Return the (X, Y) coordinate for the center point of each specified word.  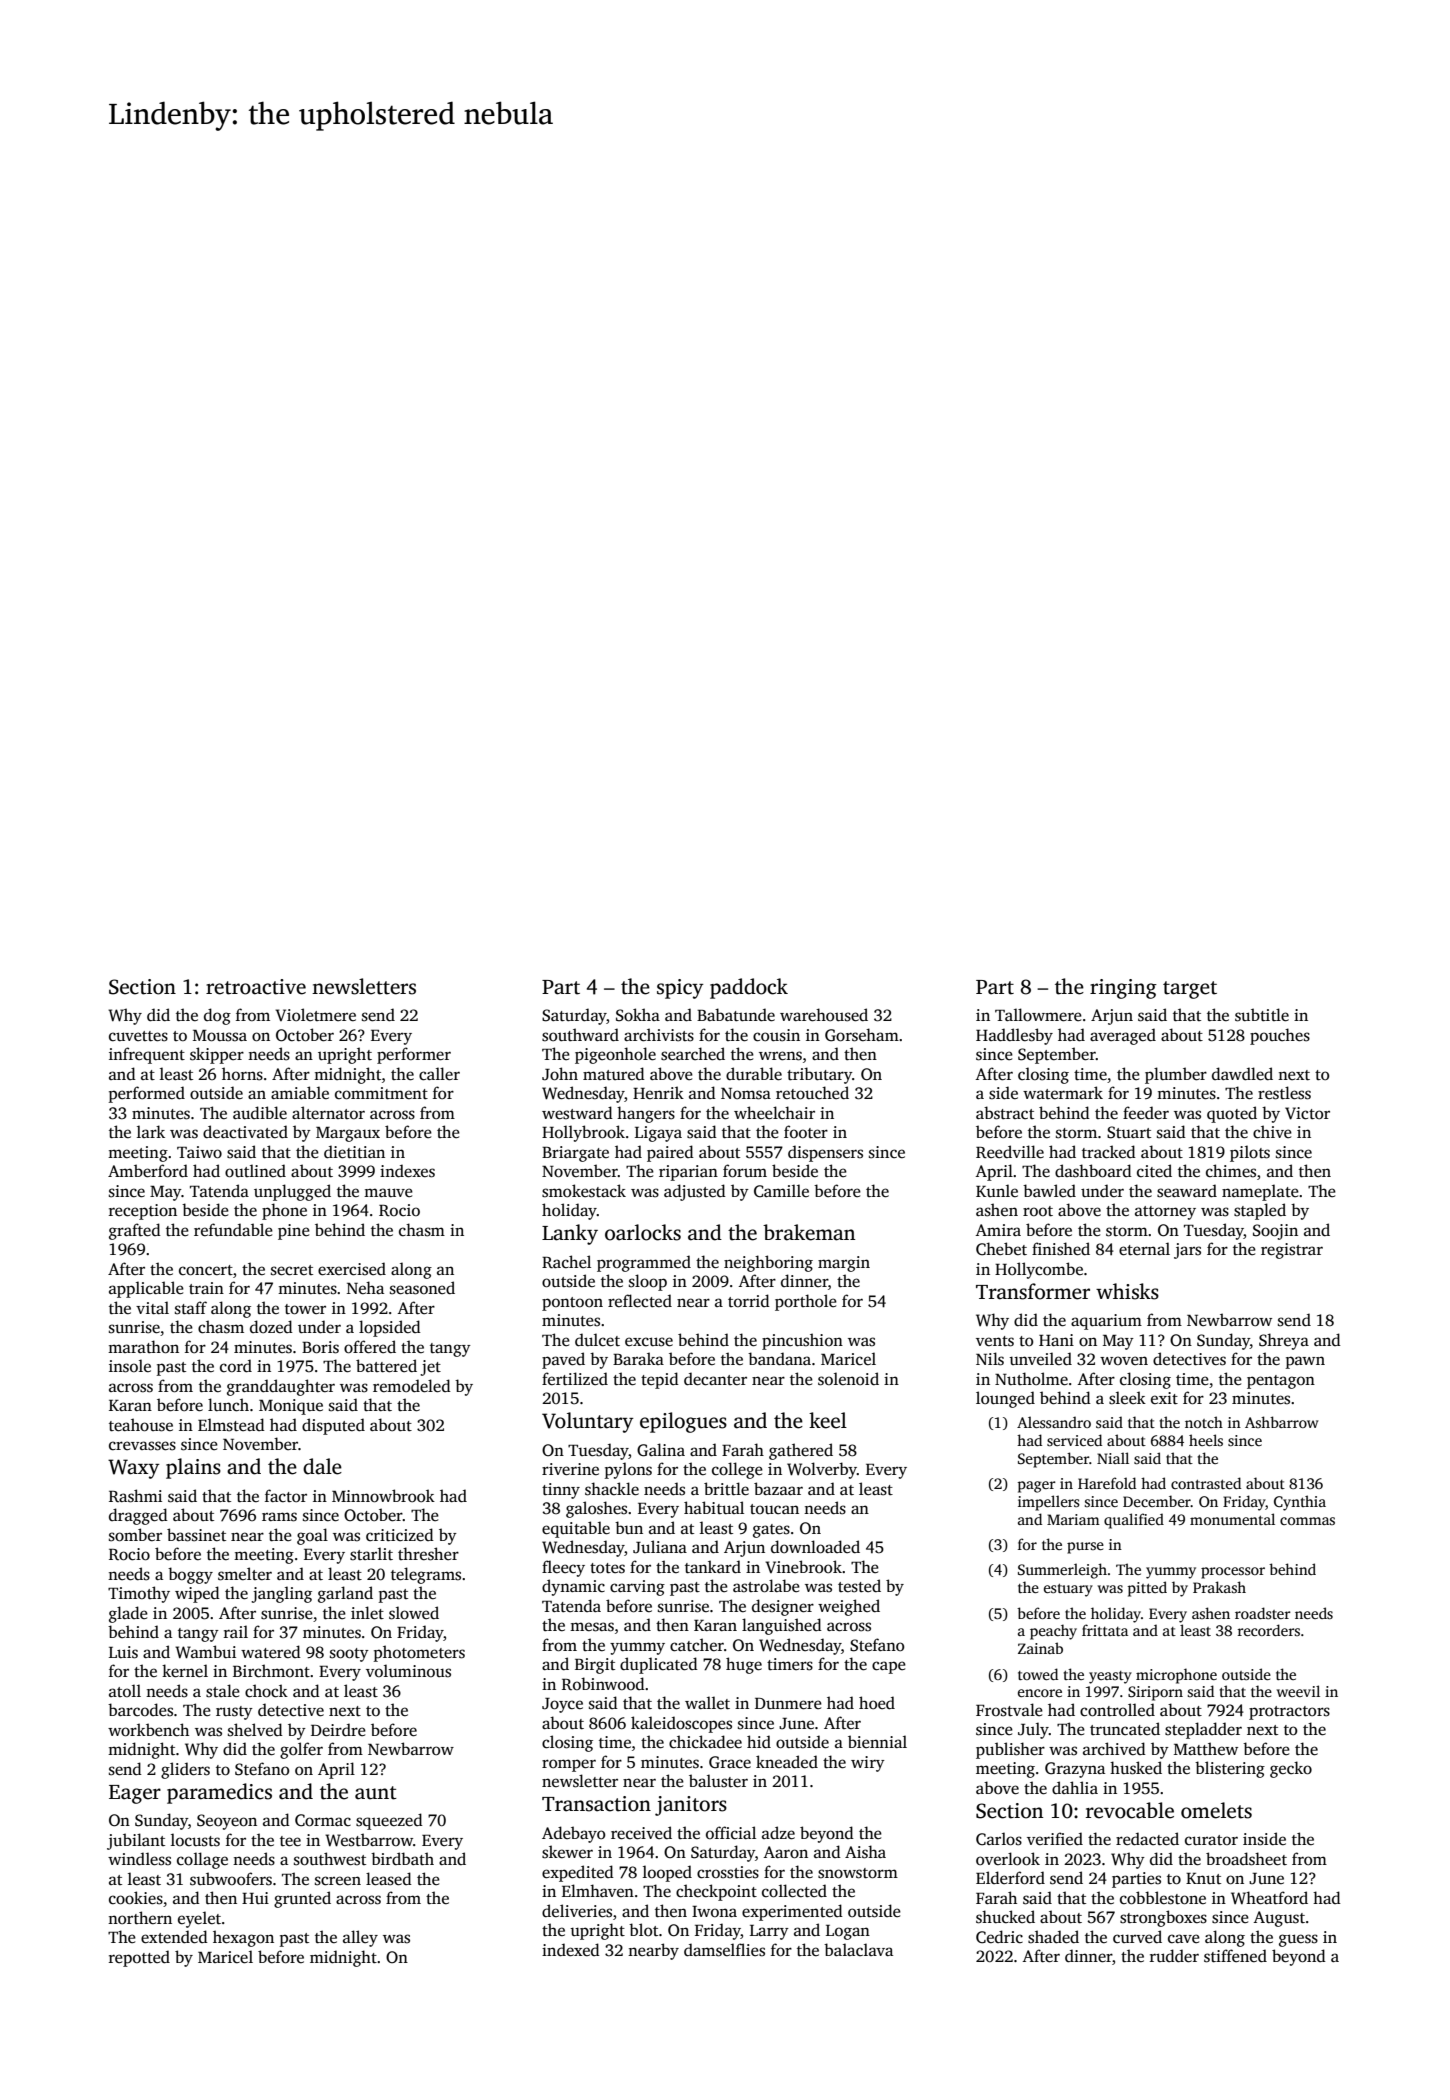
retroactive (256, 987)
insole (130, 1366)
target (1190, 990)
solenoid (848, 1379)
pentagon (1281, 1382)
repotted (139, 1958)
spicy (680, 989)
